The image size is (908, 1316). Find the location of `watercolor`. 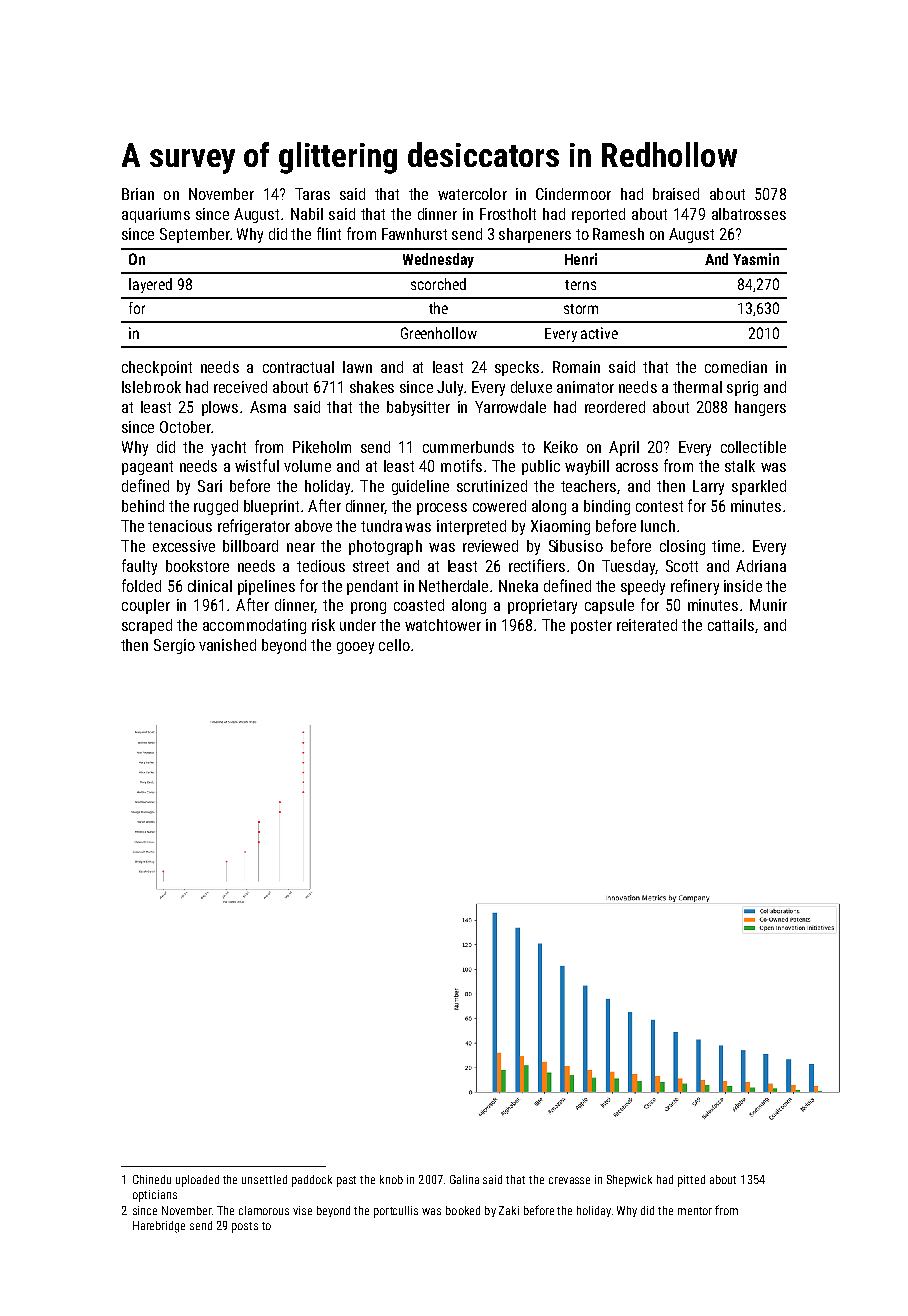

watercolor is located at coordinates (472, 194).
